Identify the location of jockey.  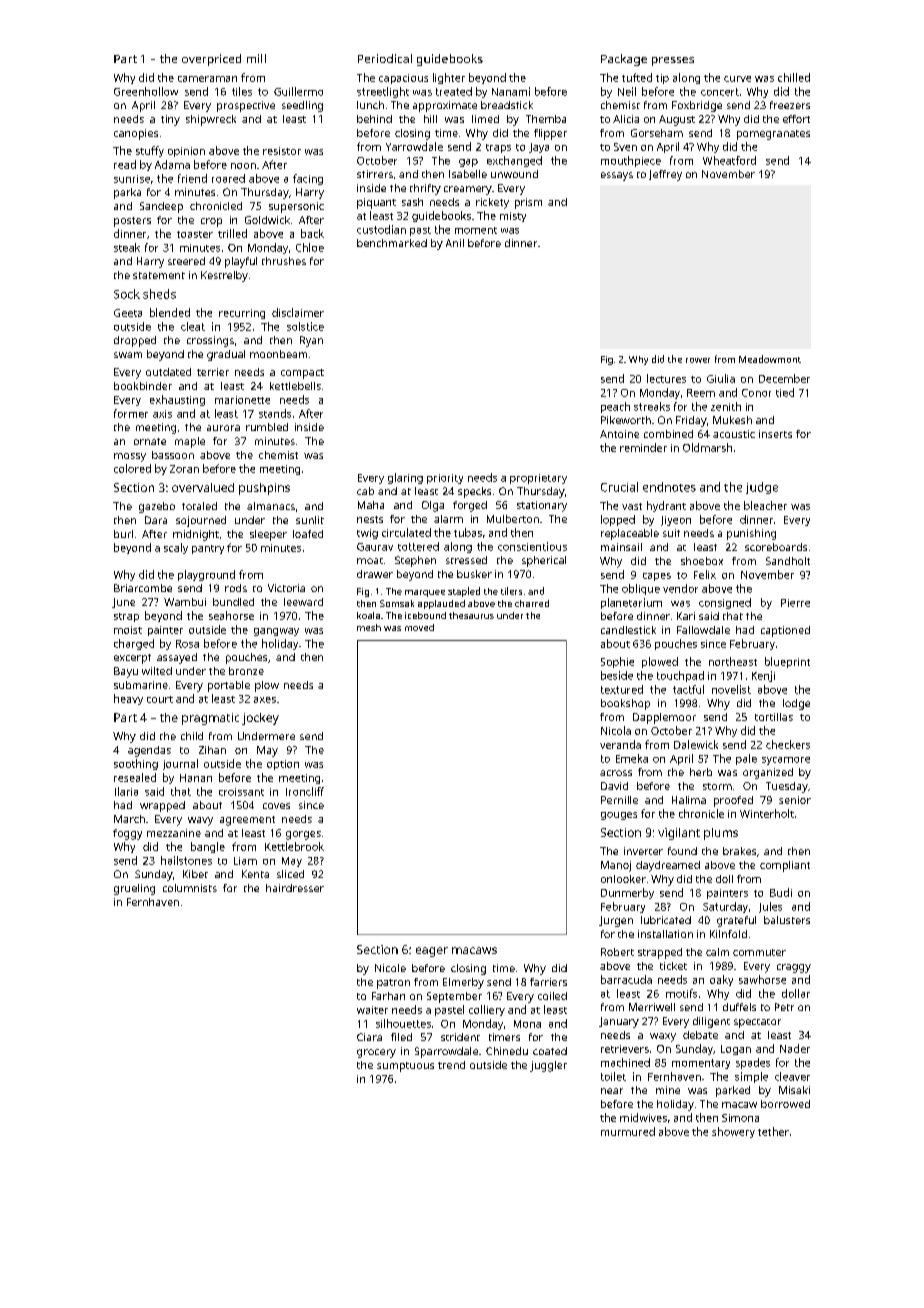
(260, 719).
